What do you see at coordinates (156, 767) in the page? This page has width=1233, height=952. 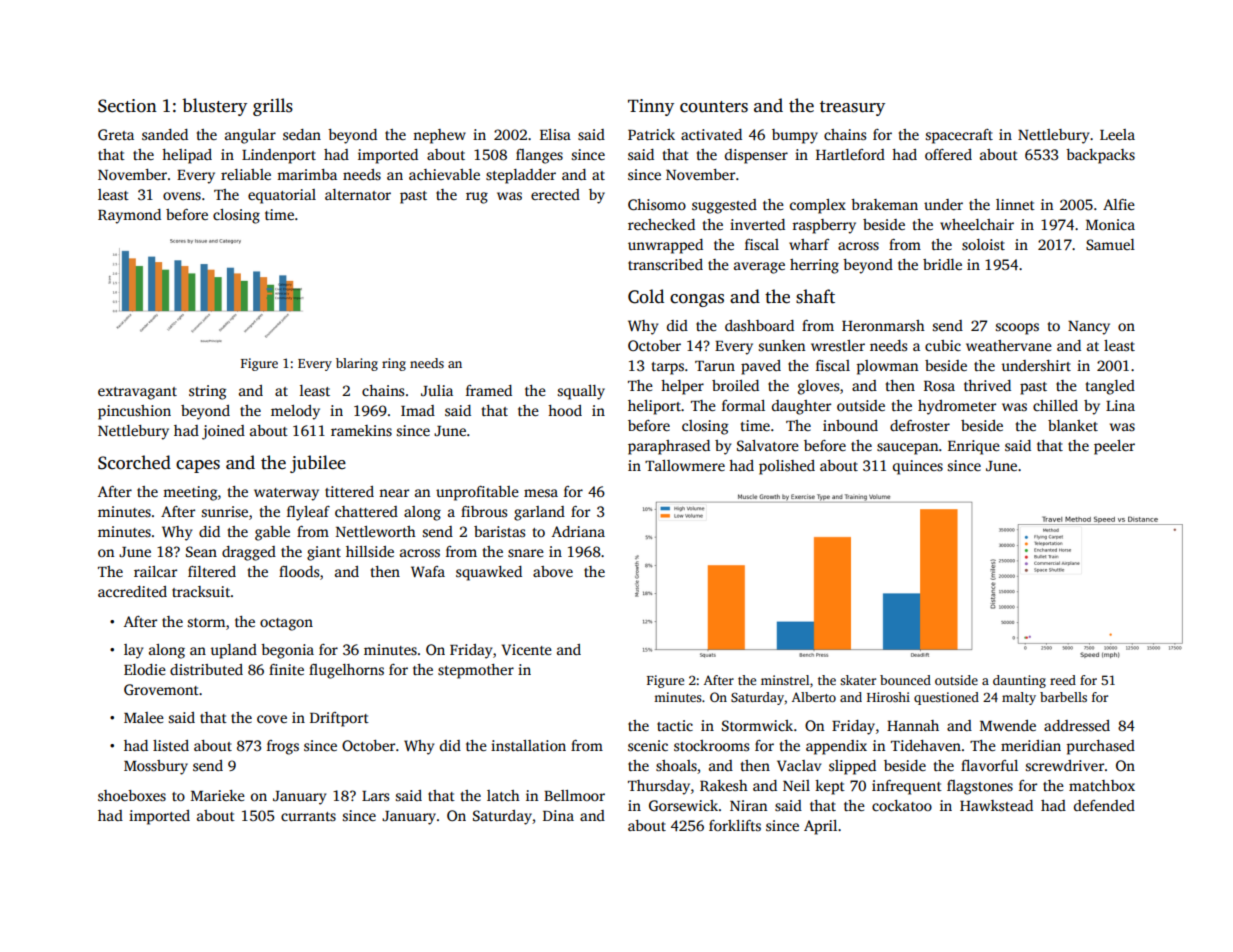 I see `Mossbury` at bounding box center [156, 767].
